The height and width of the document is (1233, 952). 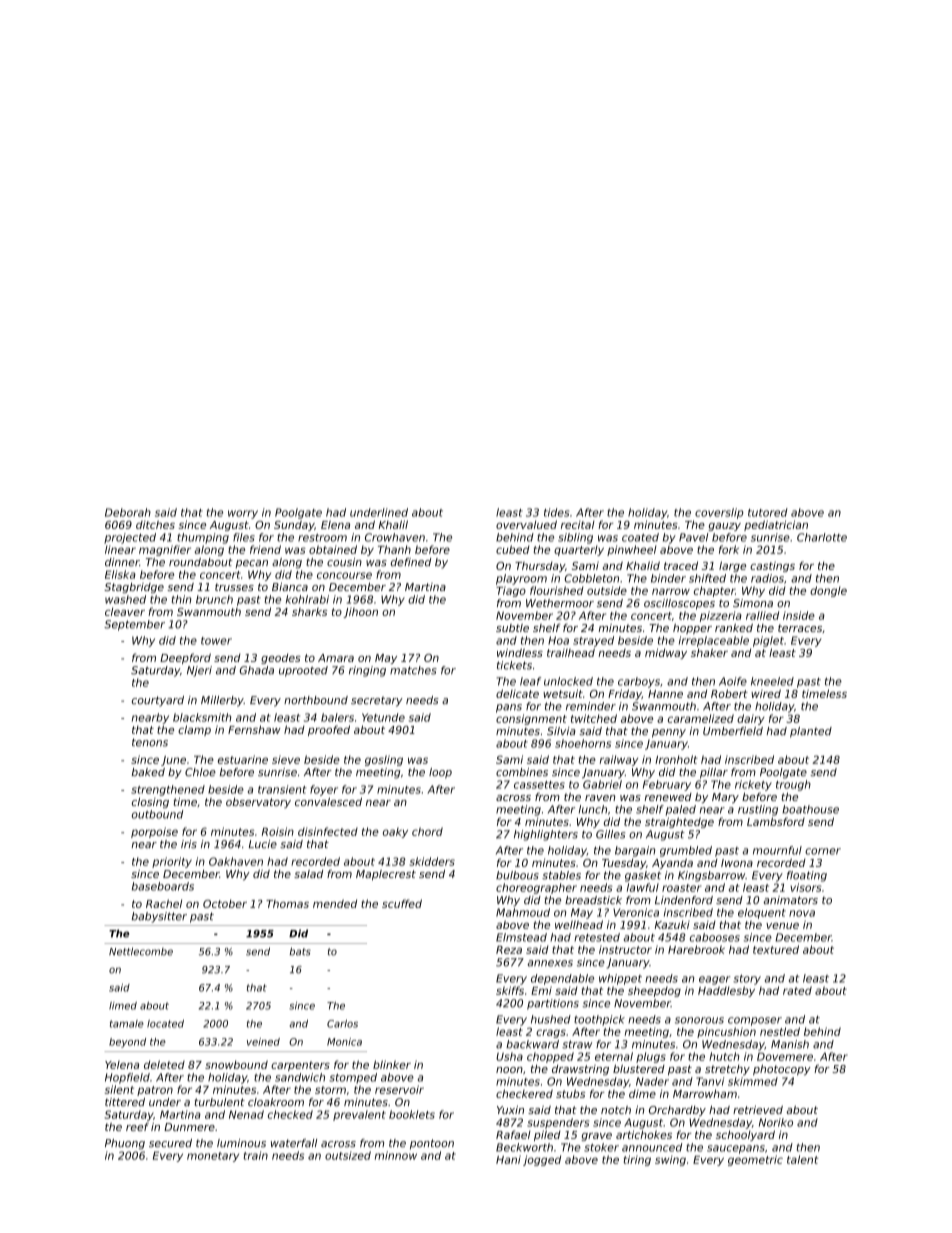 What do you see at coordinates (300, 951) in the document?
I see `bats` at bounding box center [300, 951].
